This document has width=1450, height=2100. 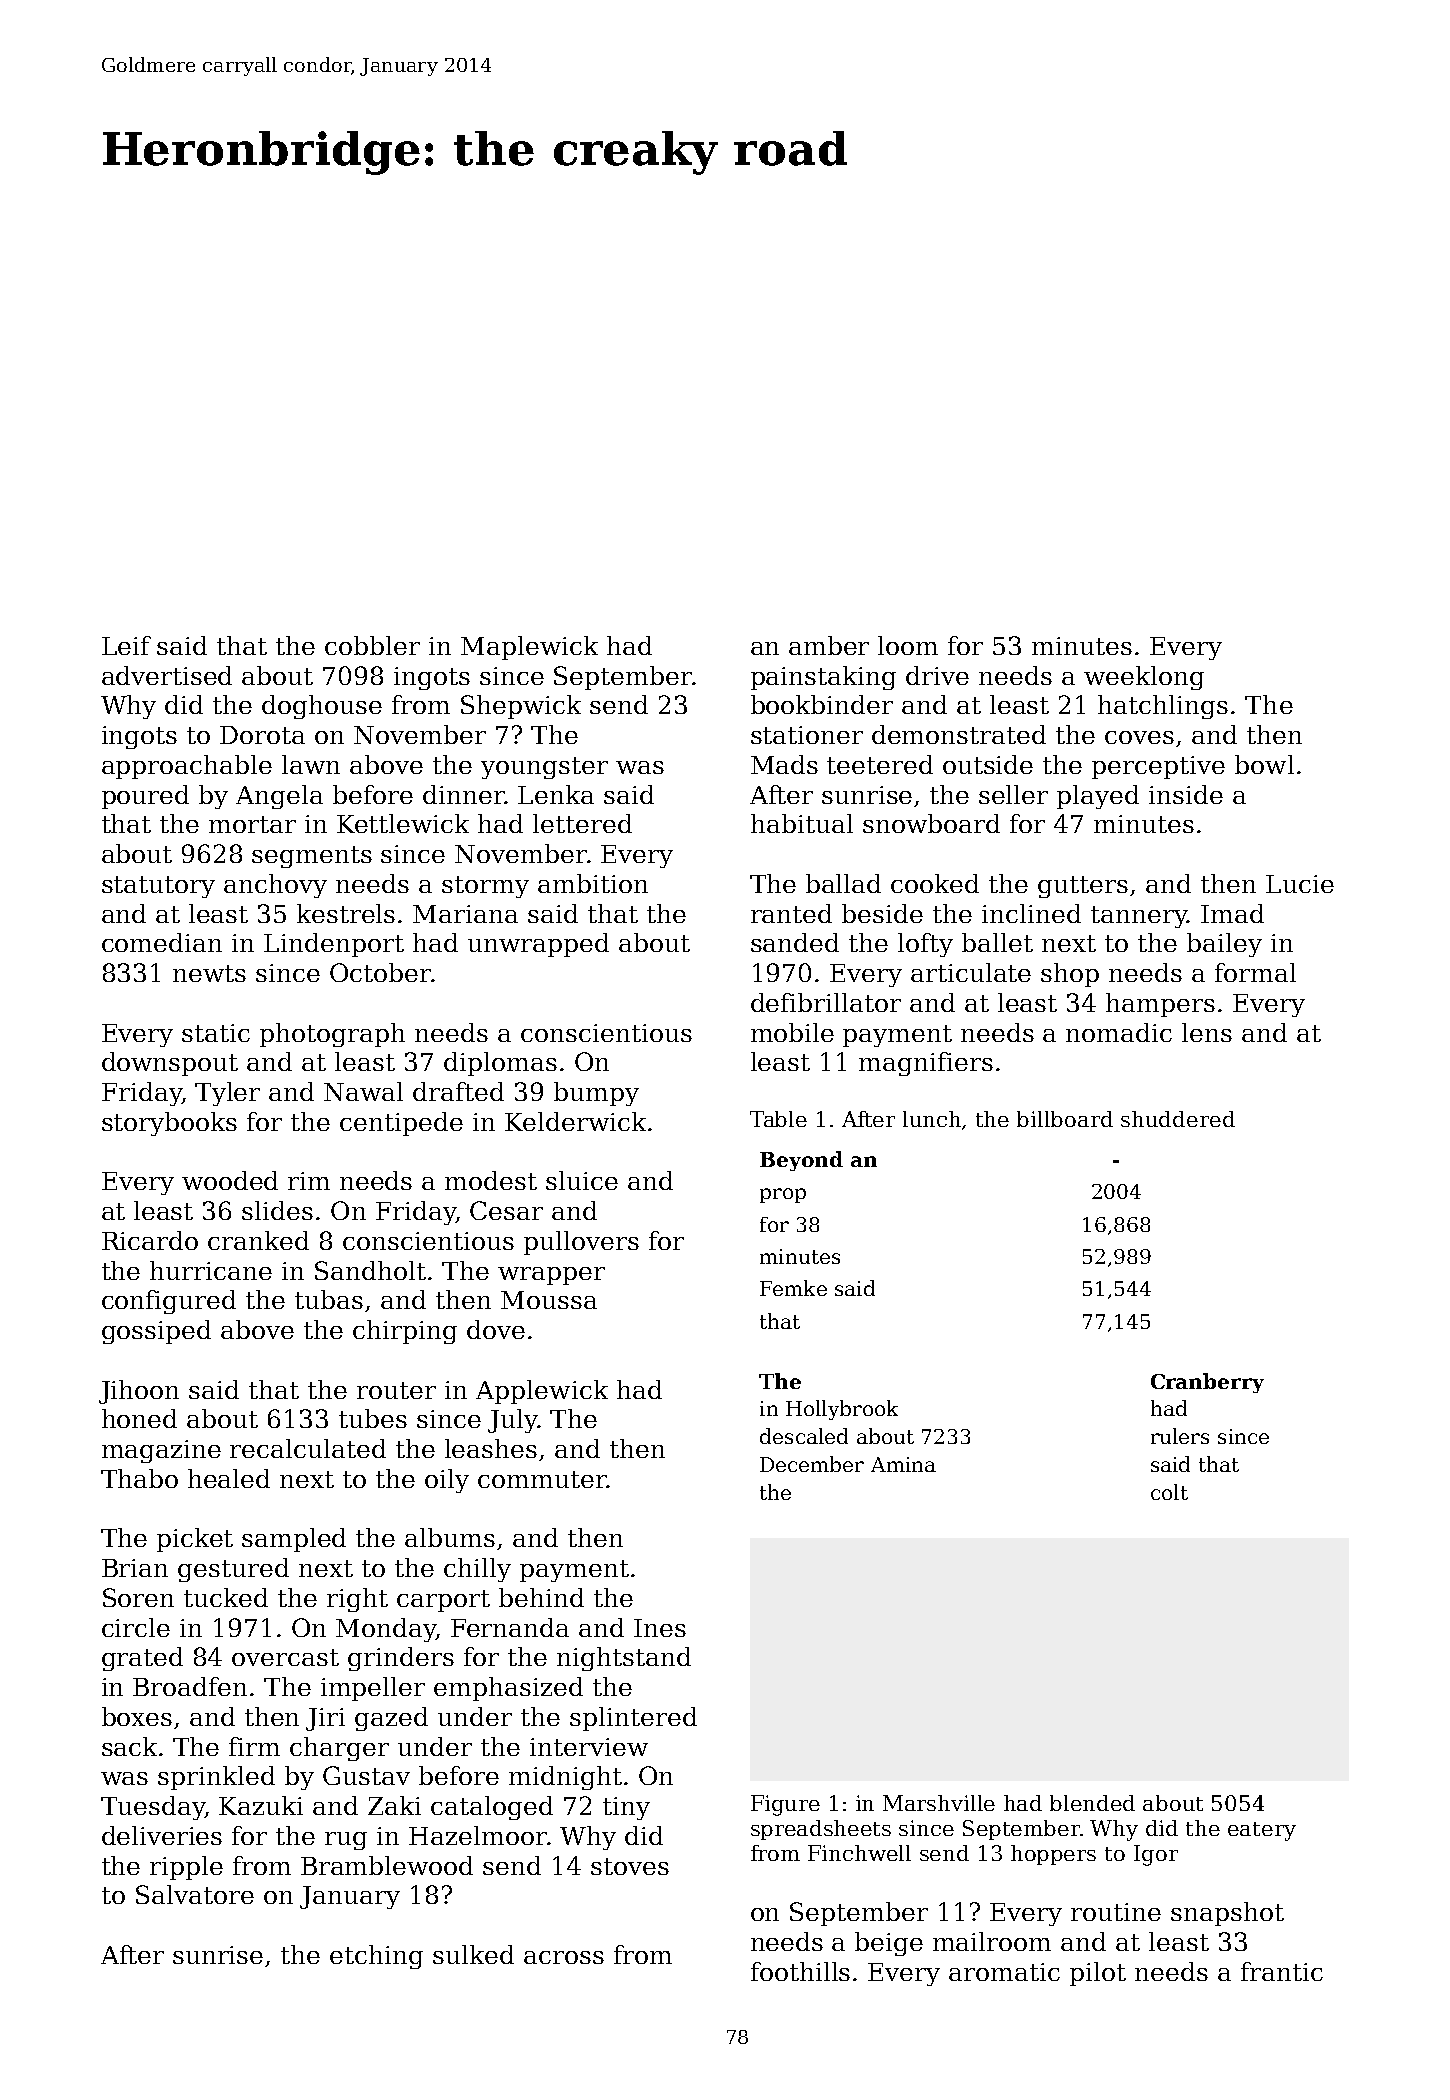 I want to click on formal, so click(x=1255, y=972).
